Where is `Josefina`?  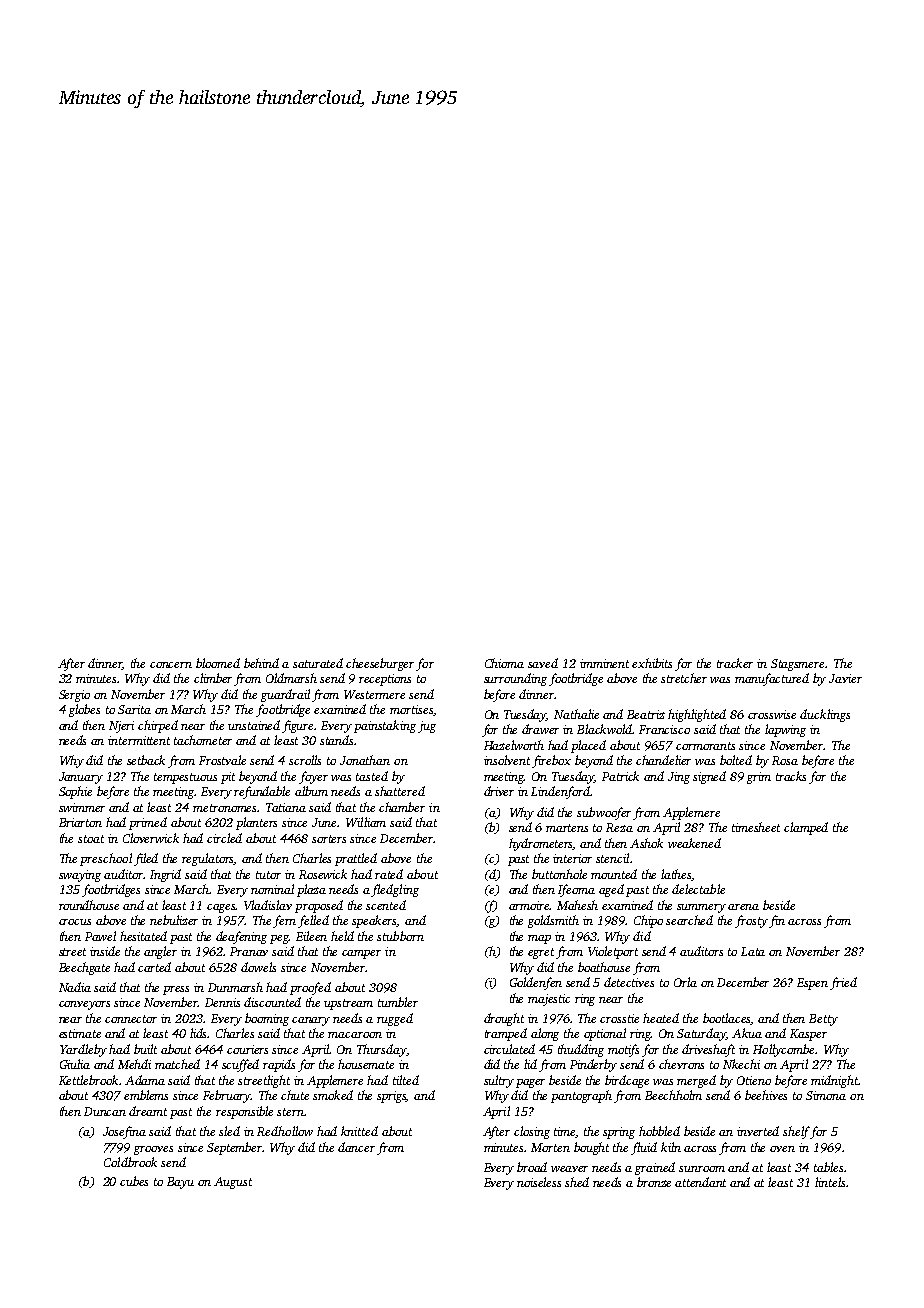 Josefina is located at coordinates (124, 1132).
